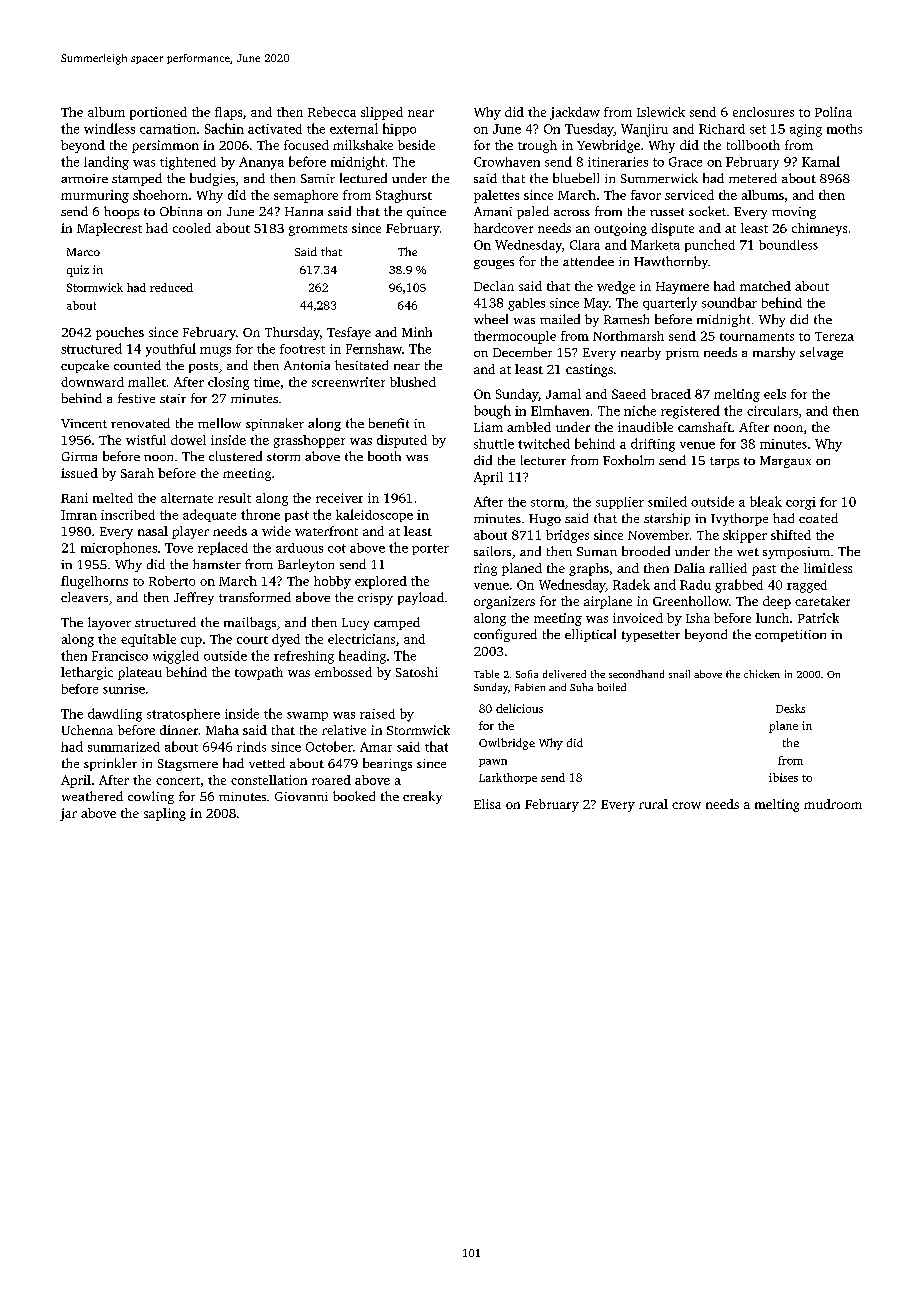  What do you see at coordinates (115, 715) in the image?
I see `dawdling` at bounding box center [115, 715].
